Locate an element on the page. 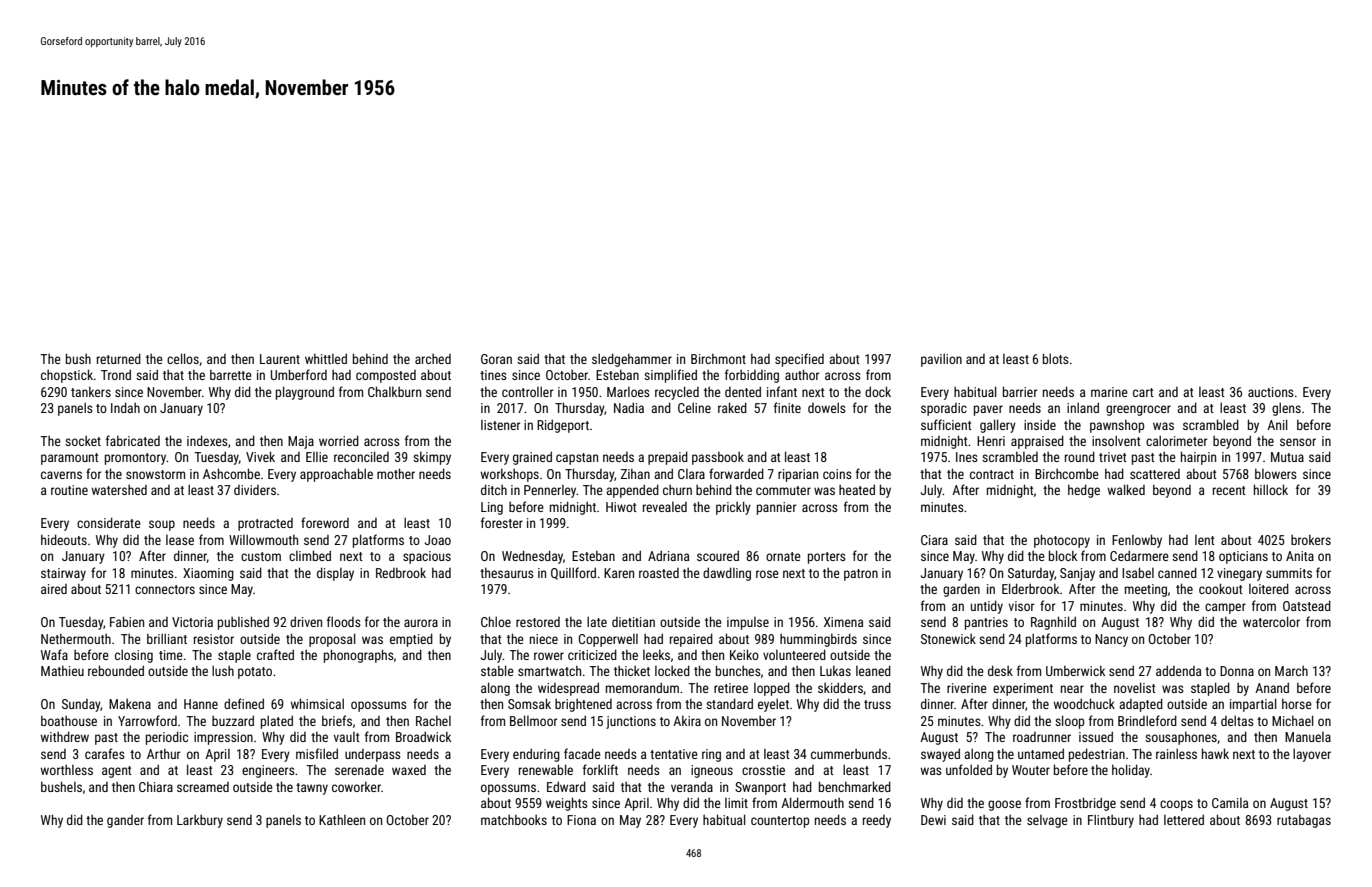 The width and height of the document is (1372, 887). blots is located at coordinates (1056, 358).
